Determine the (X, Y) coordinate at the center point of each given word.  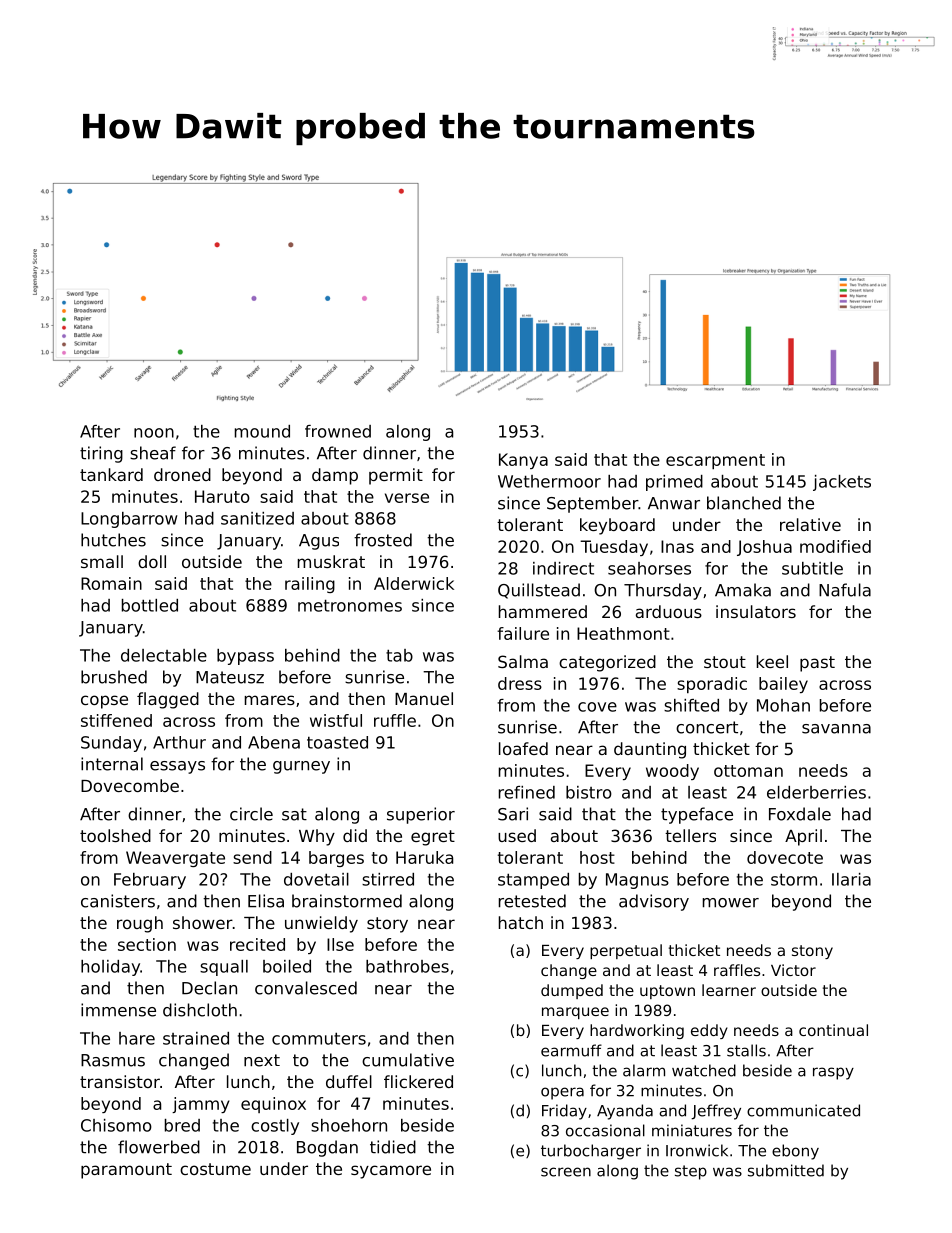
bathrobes (407, 966)
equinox (273, 1105)
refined (527, 792)
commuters (319, 1038)
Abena (274, 742)
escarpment (715, 461)
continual (833, 1030)
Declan (209, 988)
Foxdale (800, 814)
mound (262, 431)
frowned (338, 431)
